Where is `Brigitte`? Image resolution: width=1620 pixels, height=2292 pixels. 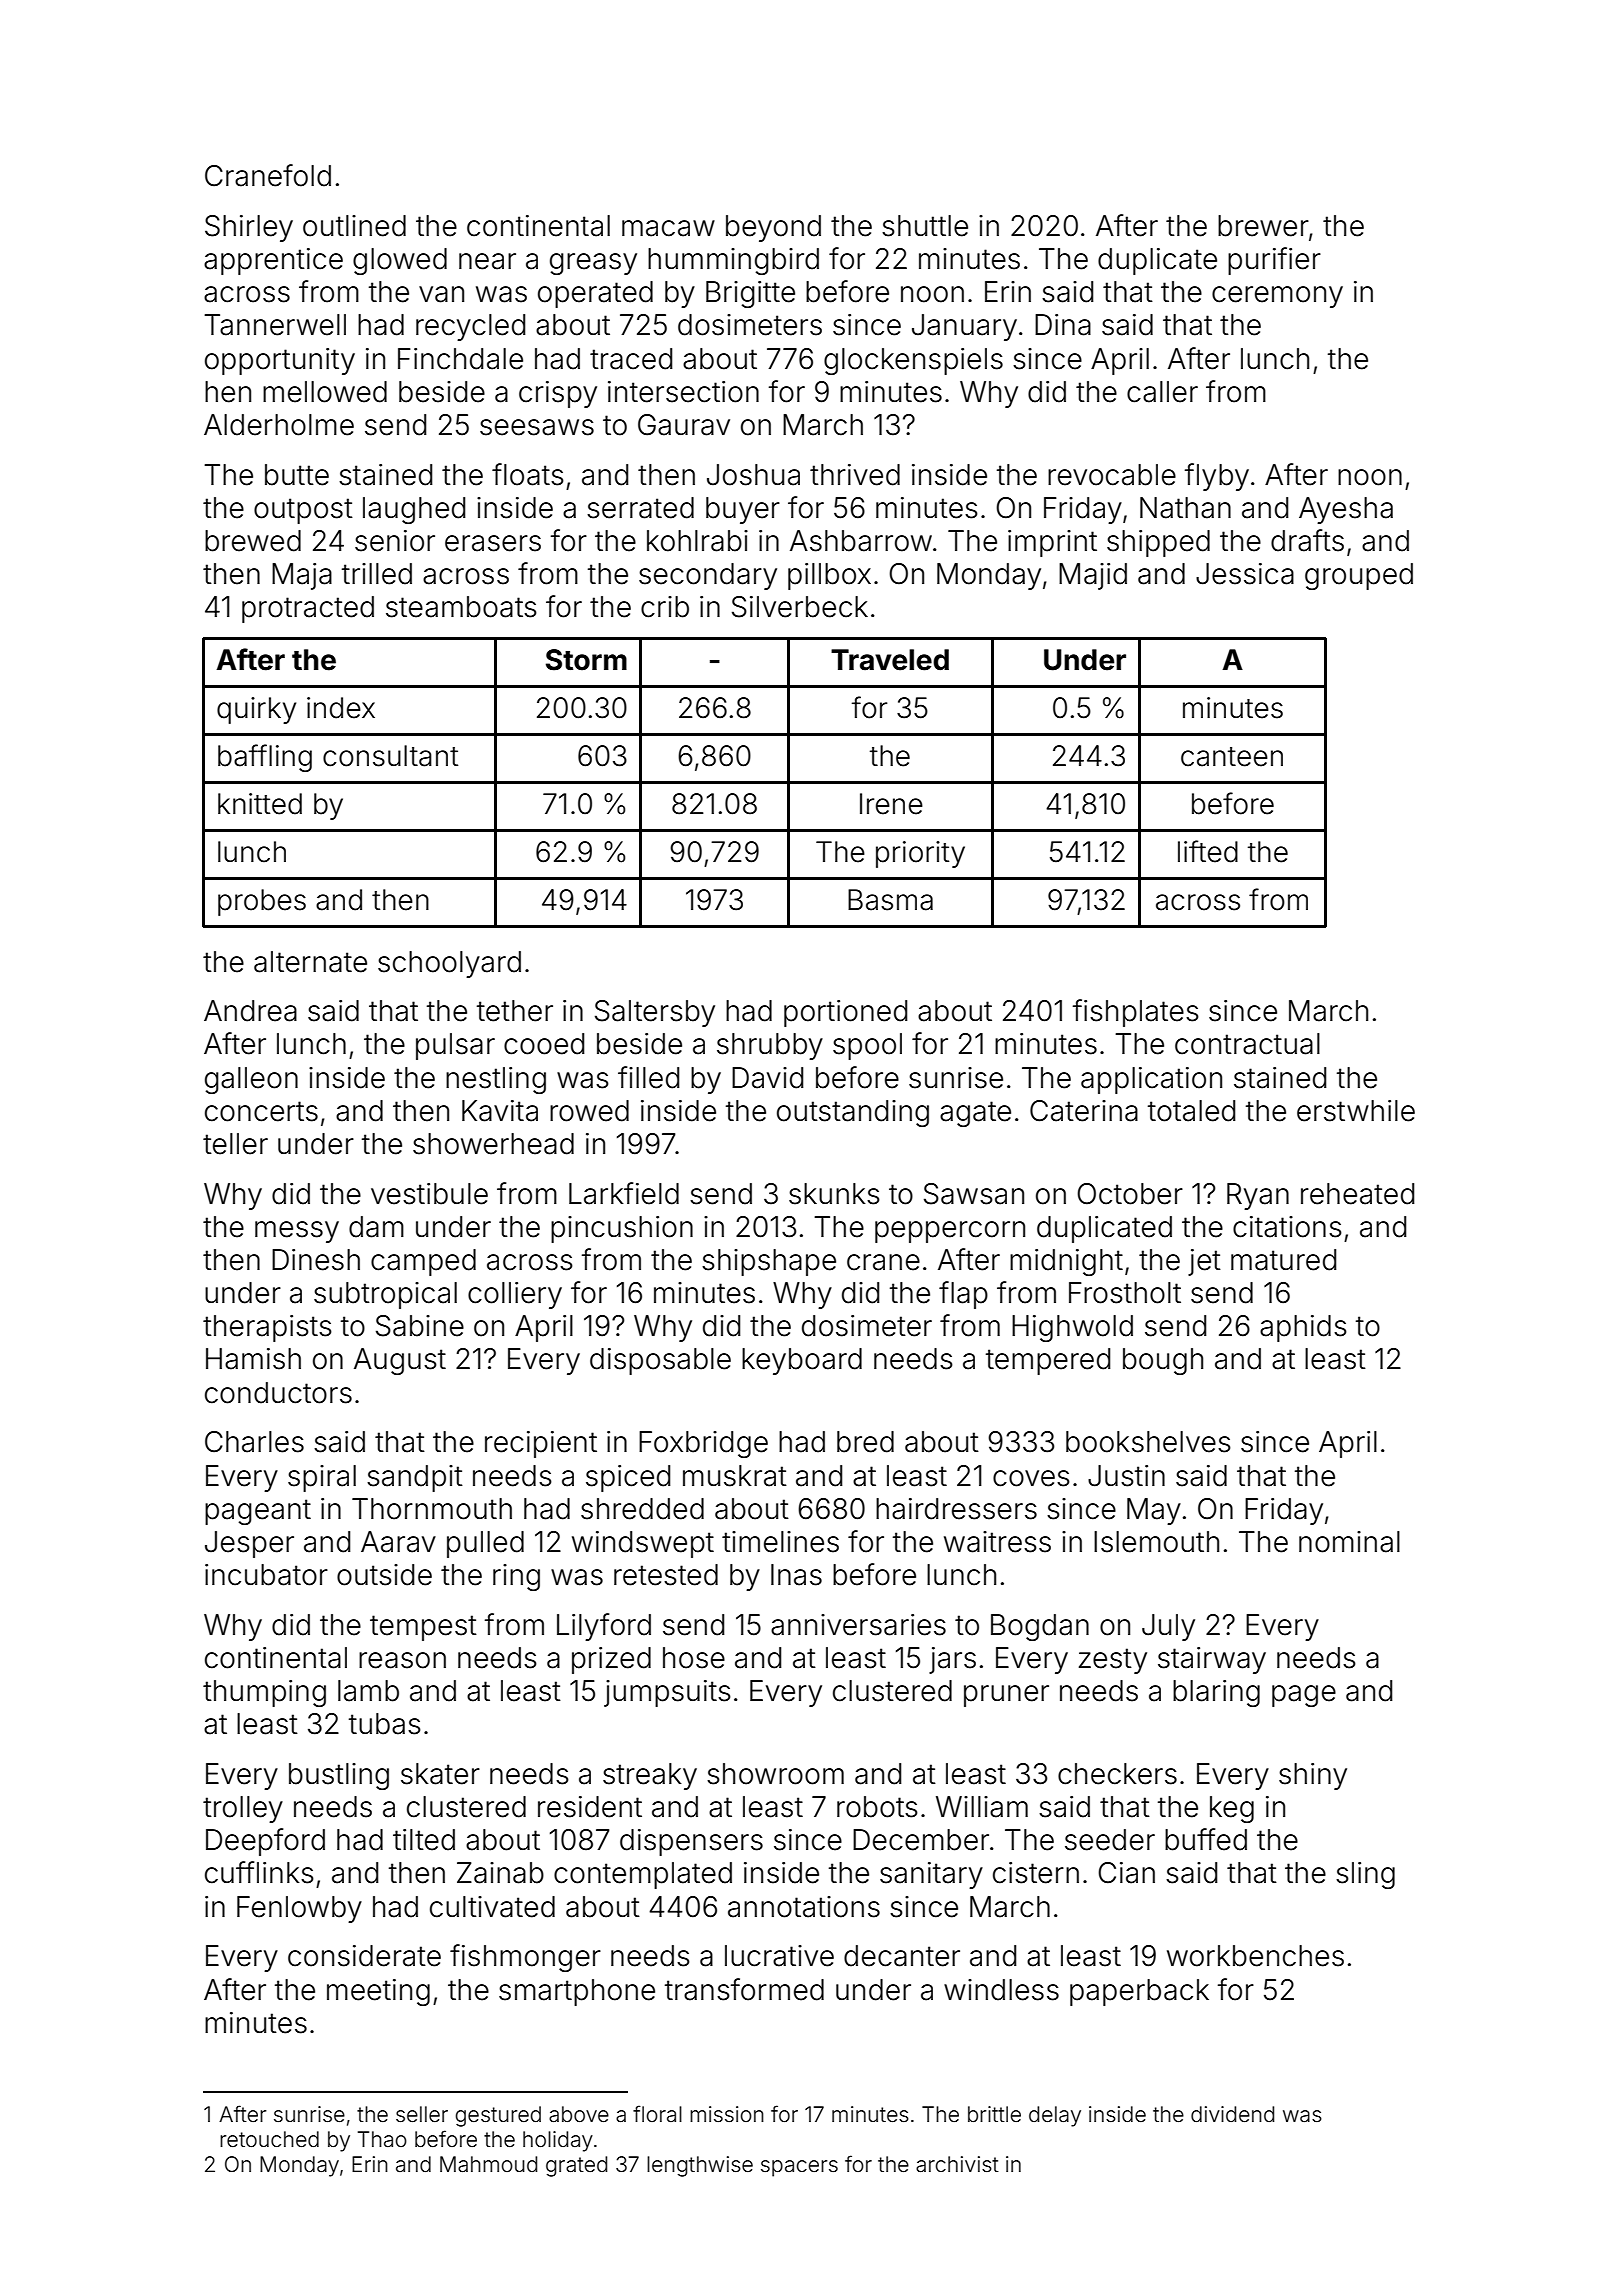 Brigitte is located at coordinates (750, 294).
